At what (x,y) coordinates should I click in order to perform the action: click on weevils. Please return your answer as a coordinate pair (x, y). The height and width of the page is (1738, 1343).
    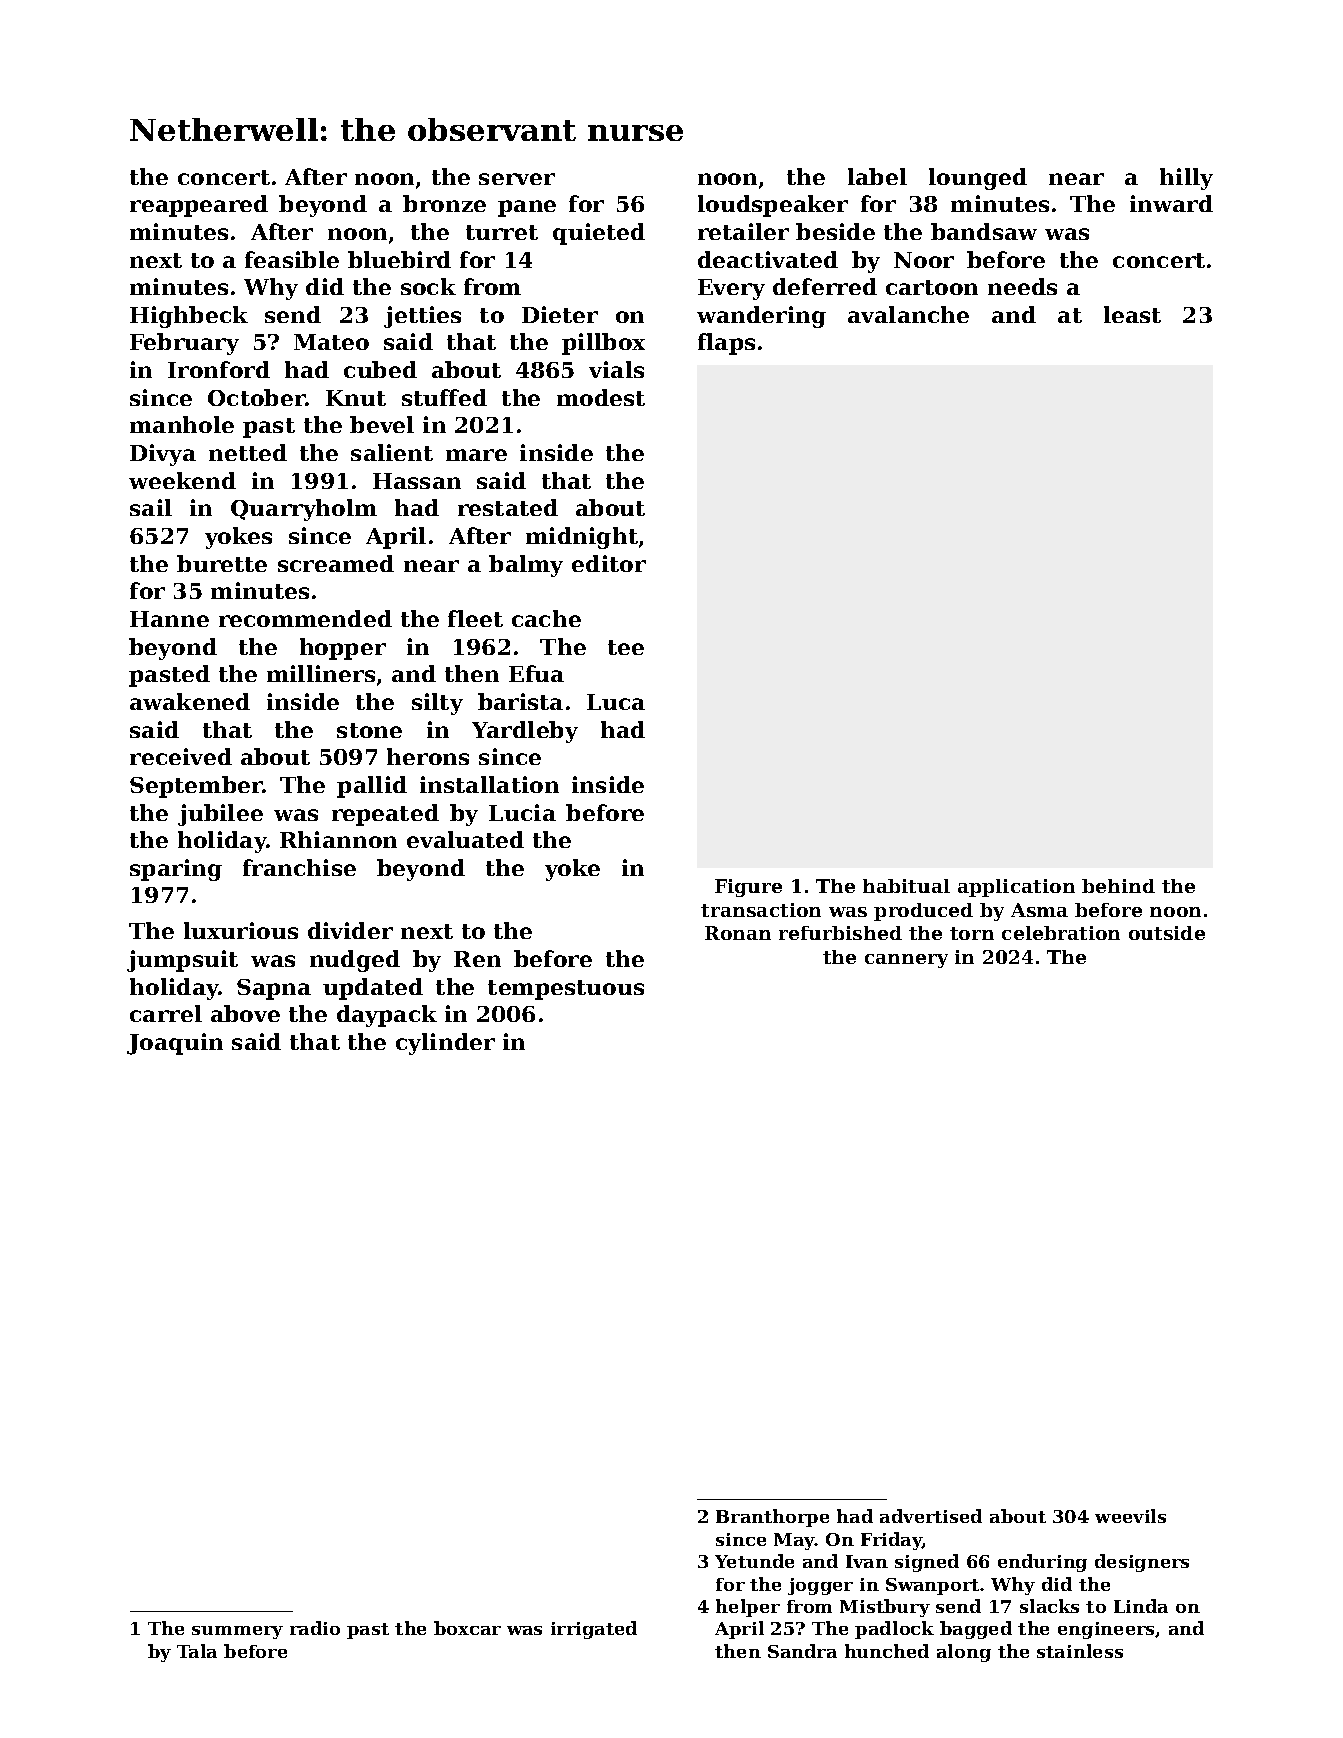
    Looking at the image, I should click on (1130, 1516).
